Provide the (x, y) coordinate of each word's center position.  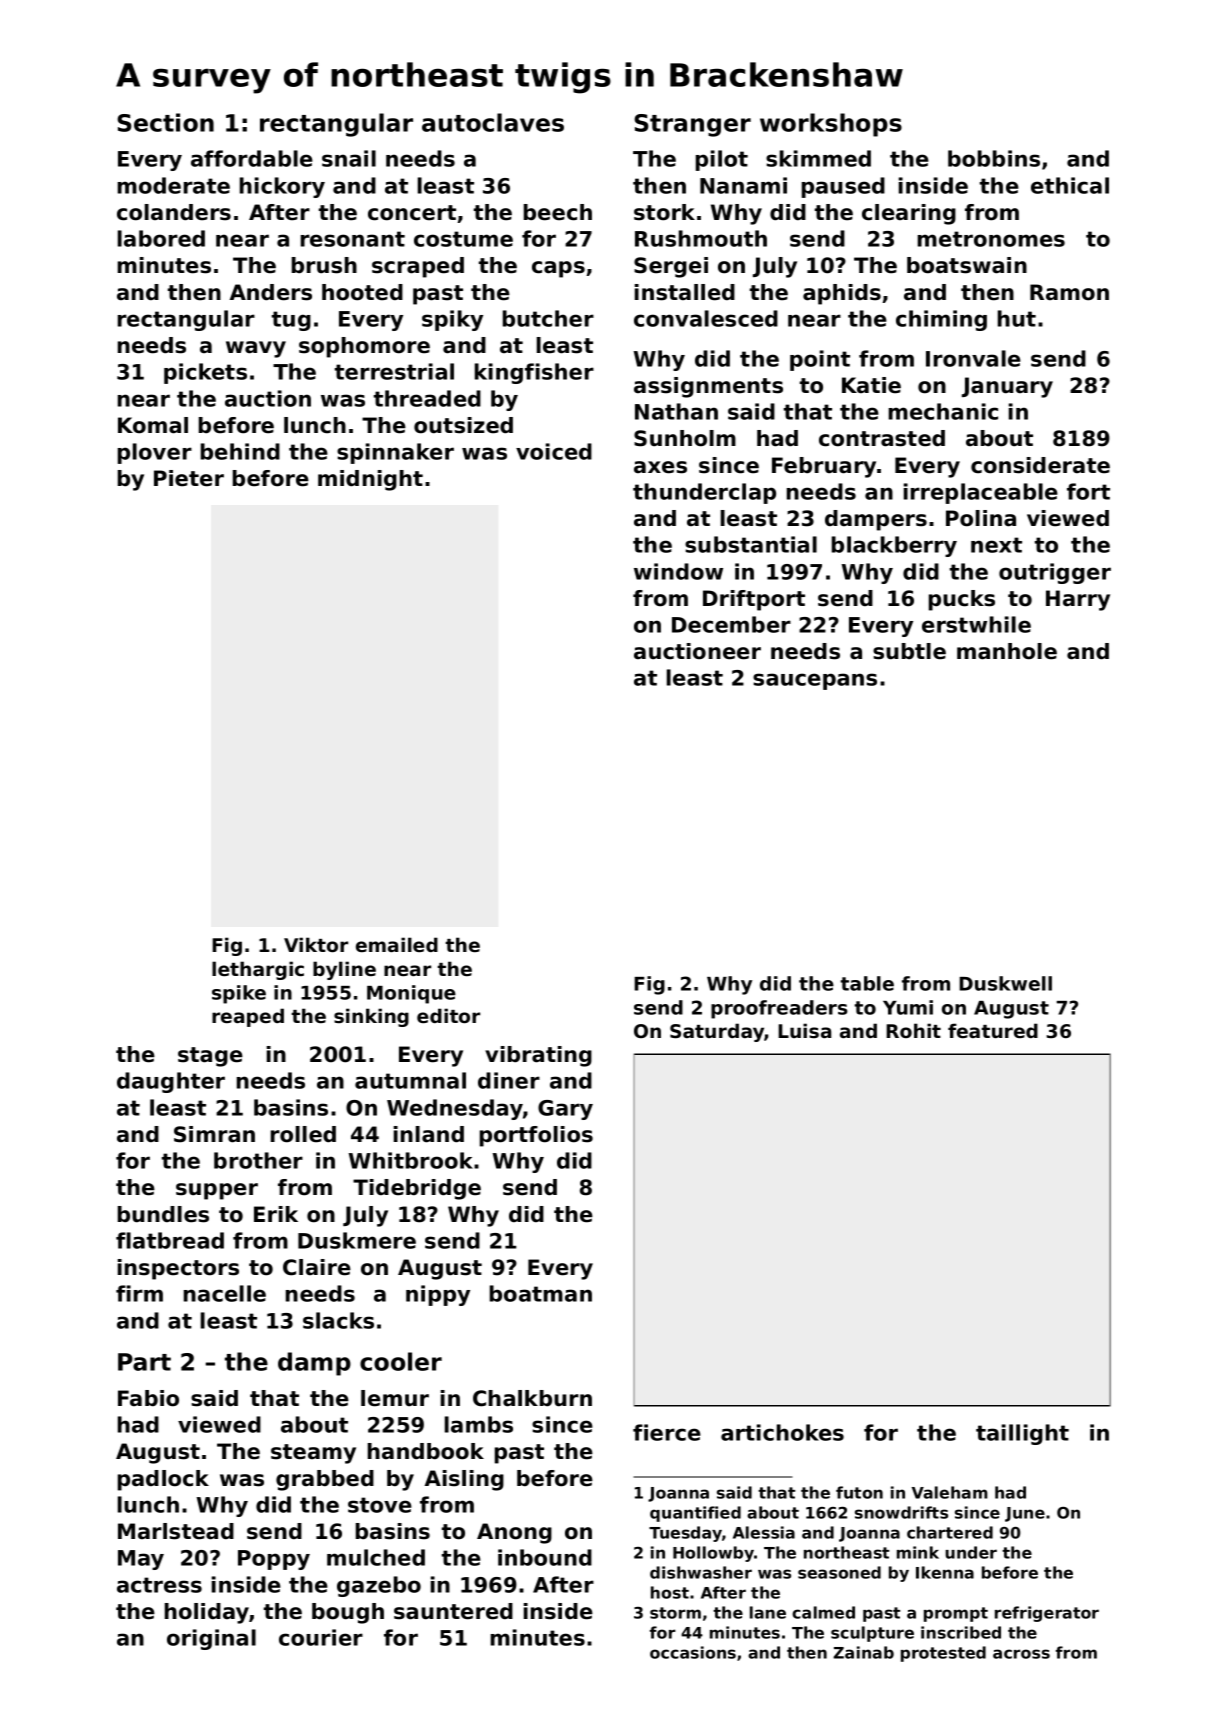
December (731, 624)
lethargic (258, 970)
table (867, 983)
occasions (693, 1652)
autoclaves (493, 122)
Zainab (863, 1652)
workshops (831, 125)
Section (165, 122)
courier (321, 1637)
